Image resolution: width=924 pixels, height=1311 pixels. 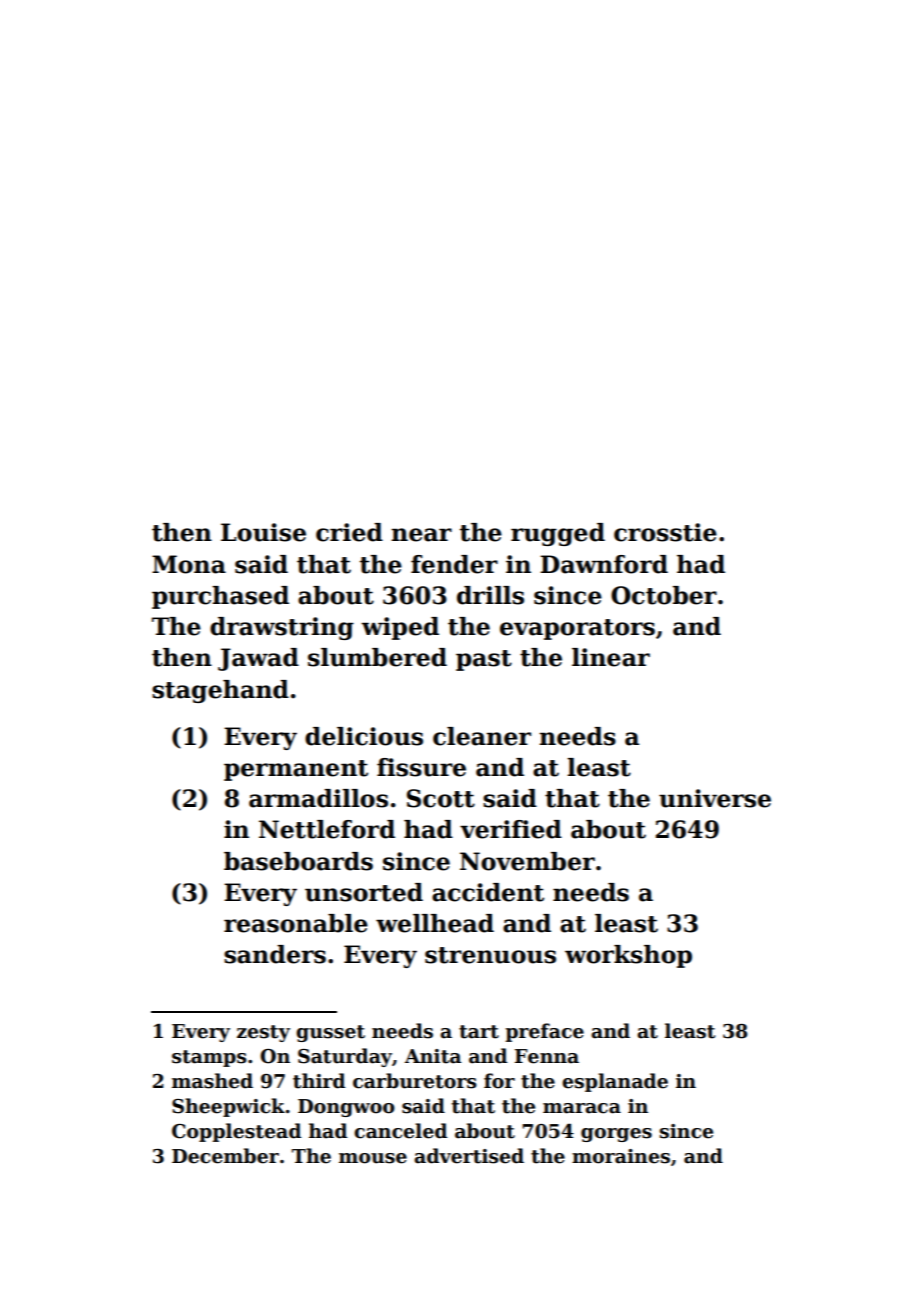 I want to click on esplanade, so click(x=615, y=1082).
